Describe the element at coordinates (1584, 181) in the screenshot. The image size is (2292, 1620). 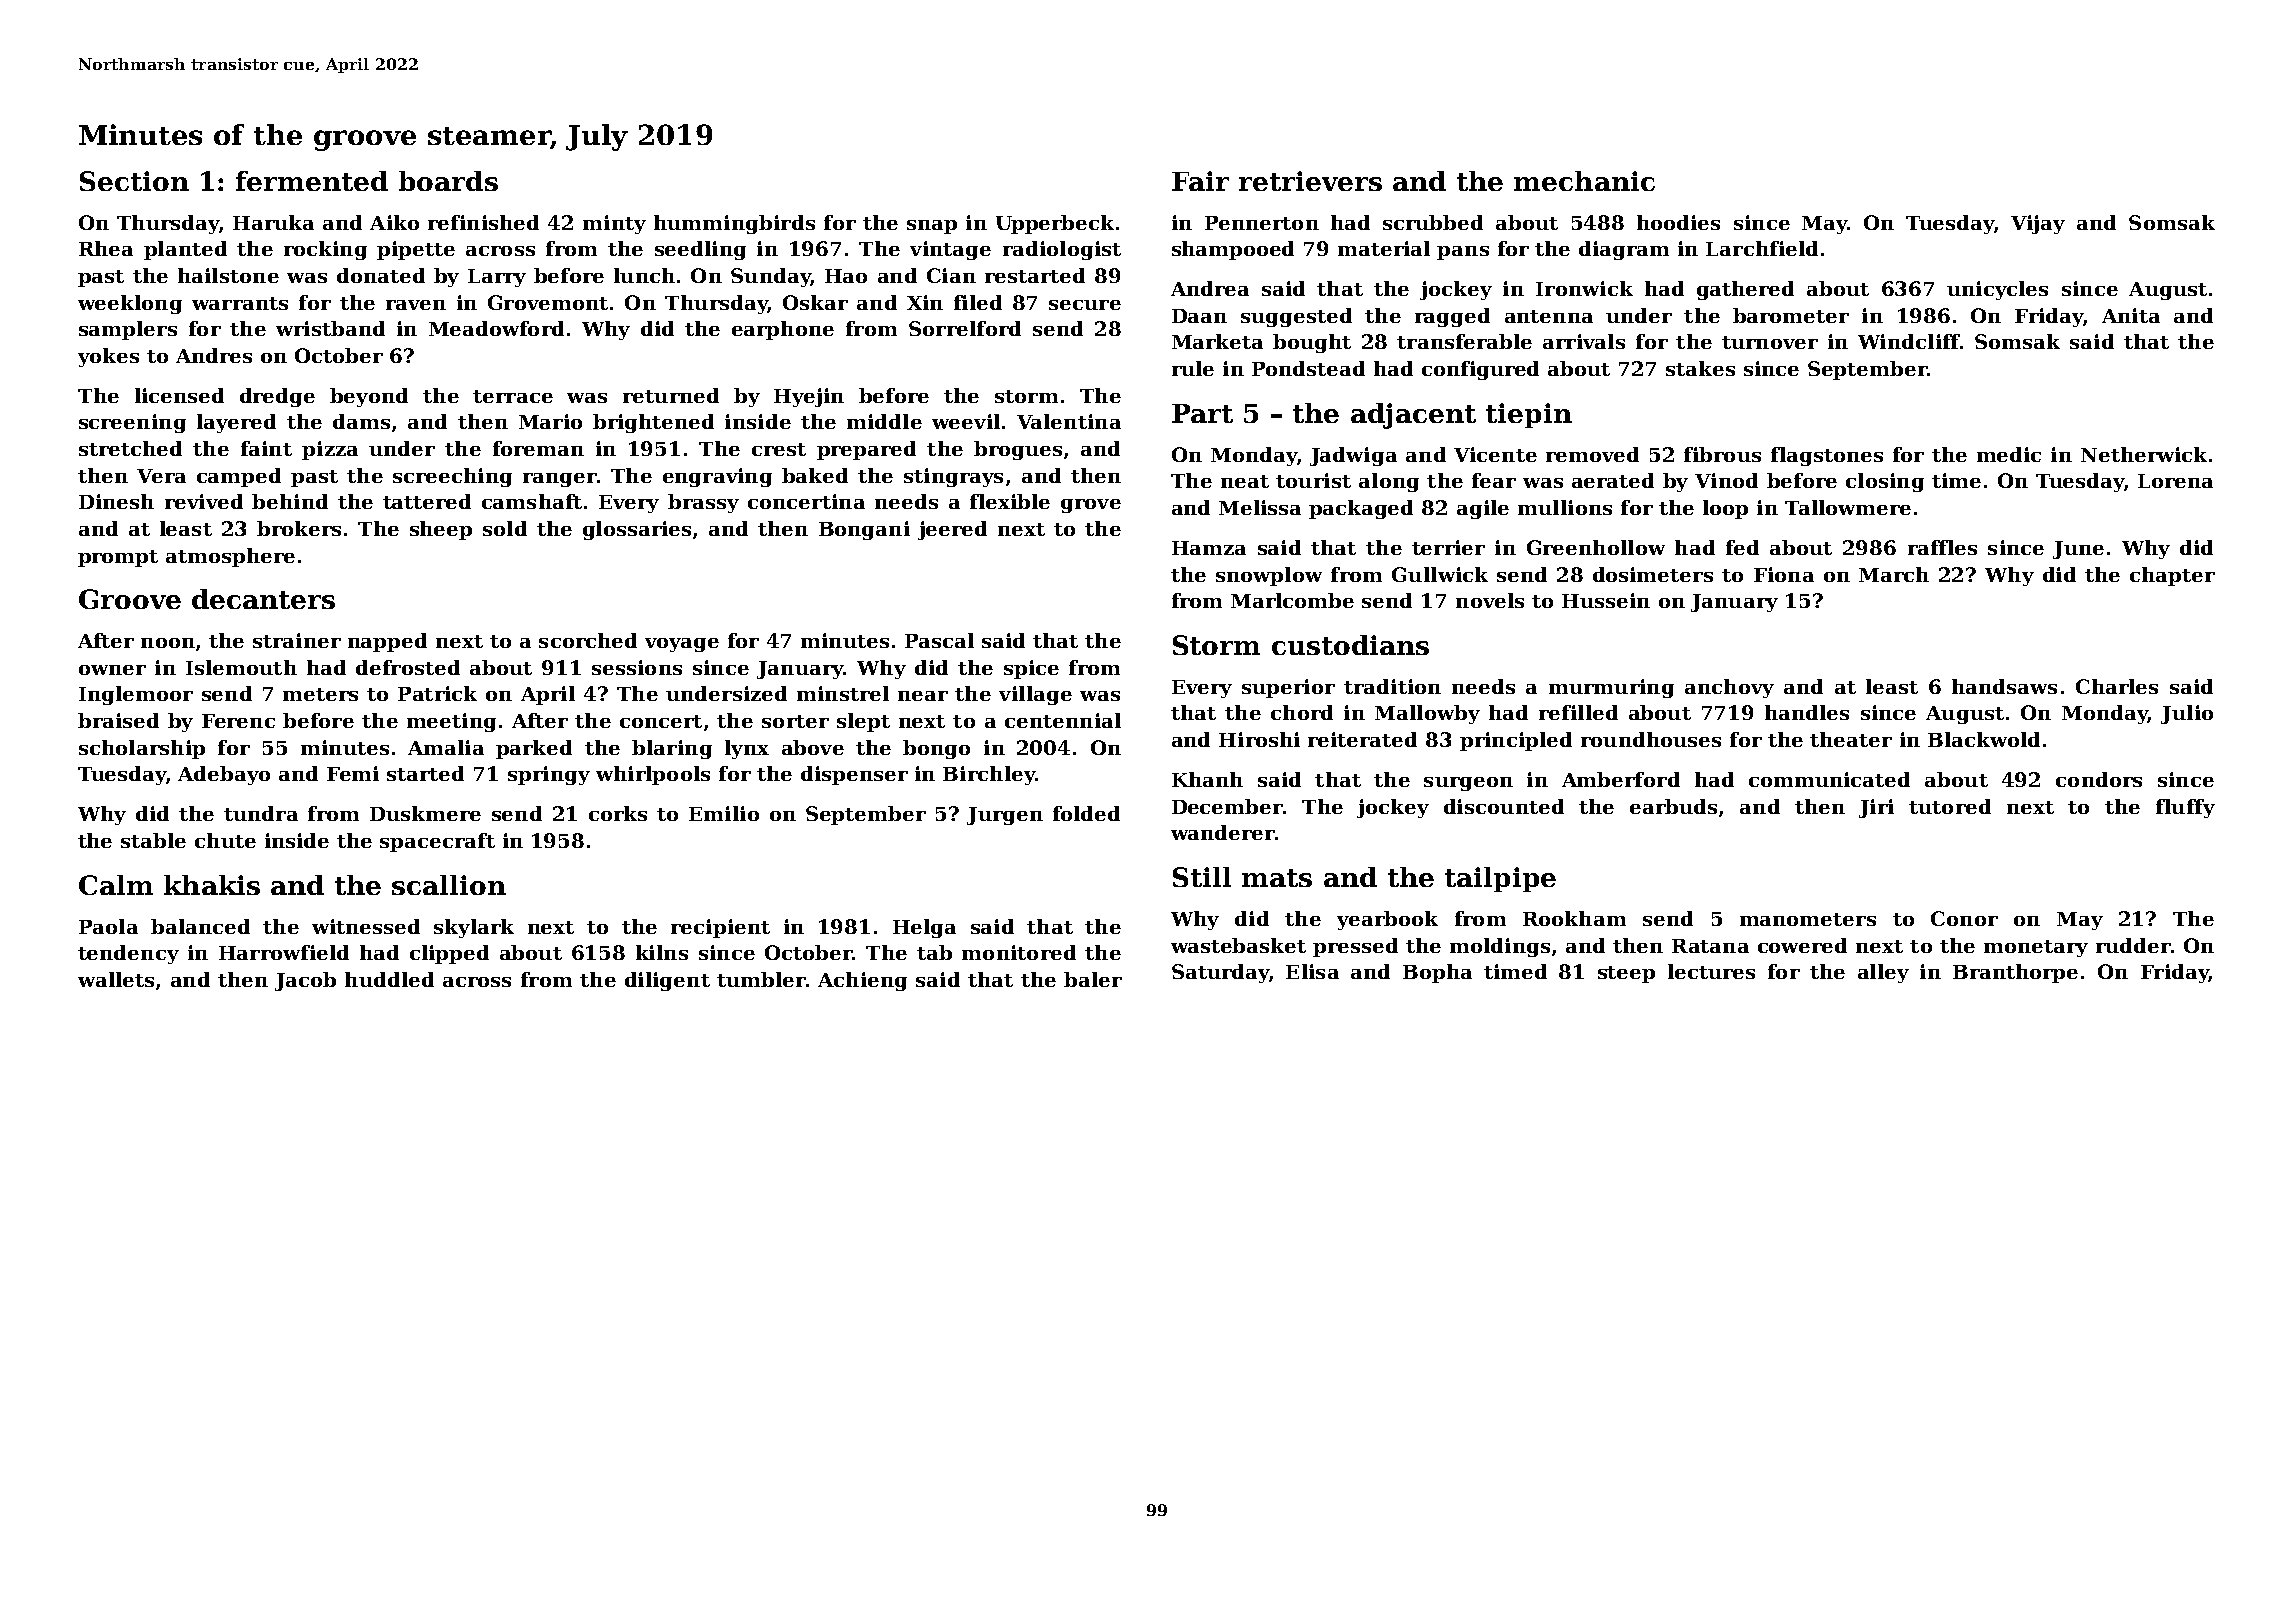
I see `mechanic` at that location.
